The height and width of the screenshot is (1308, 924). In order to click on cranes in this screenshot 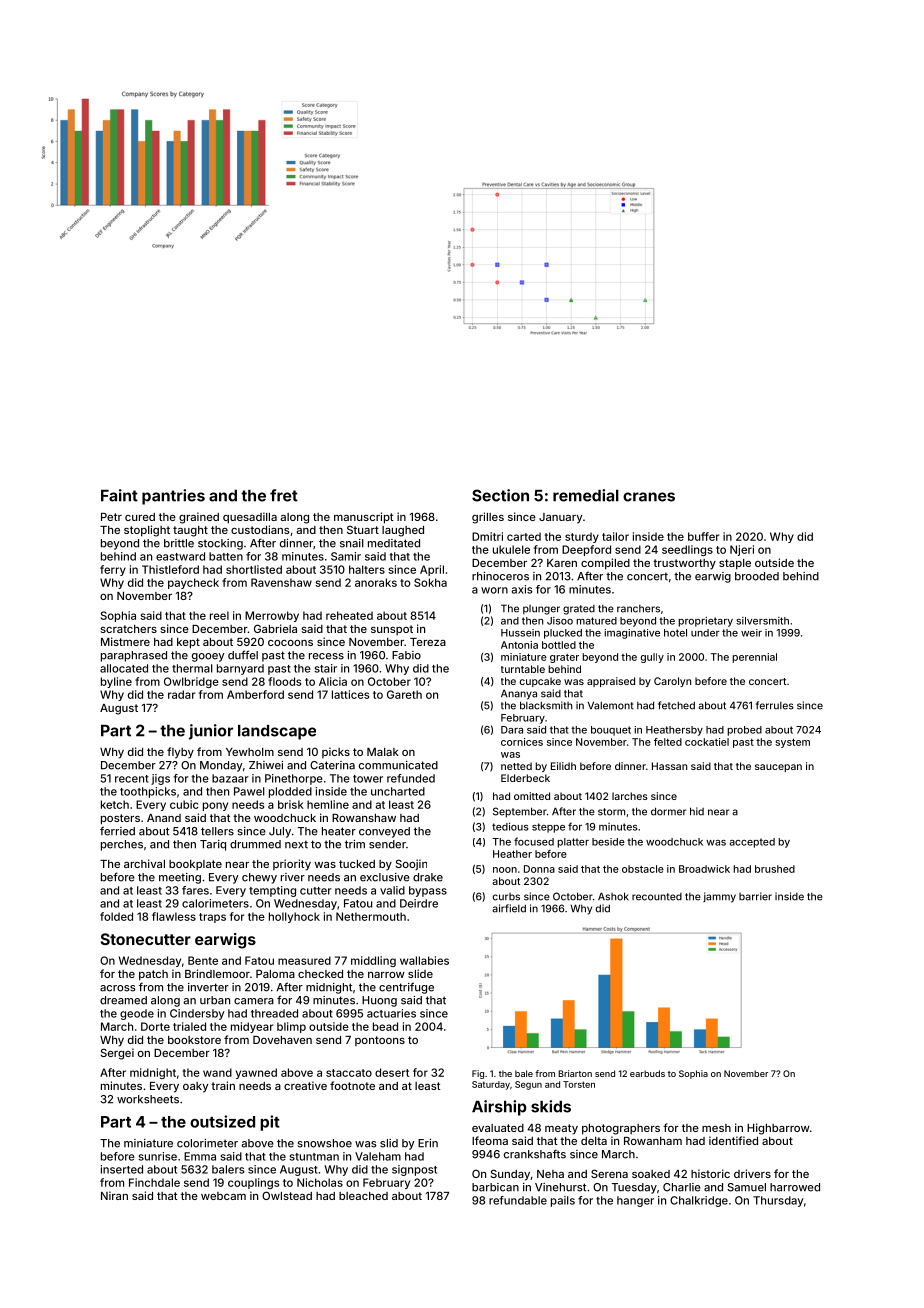, I will do `click(649, 497)`.
